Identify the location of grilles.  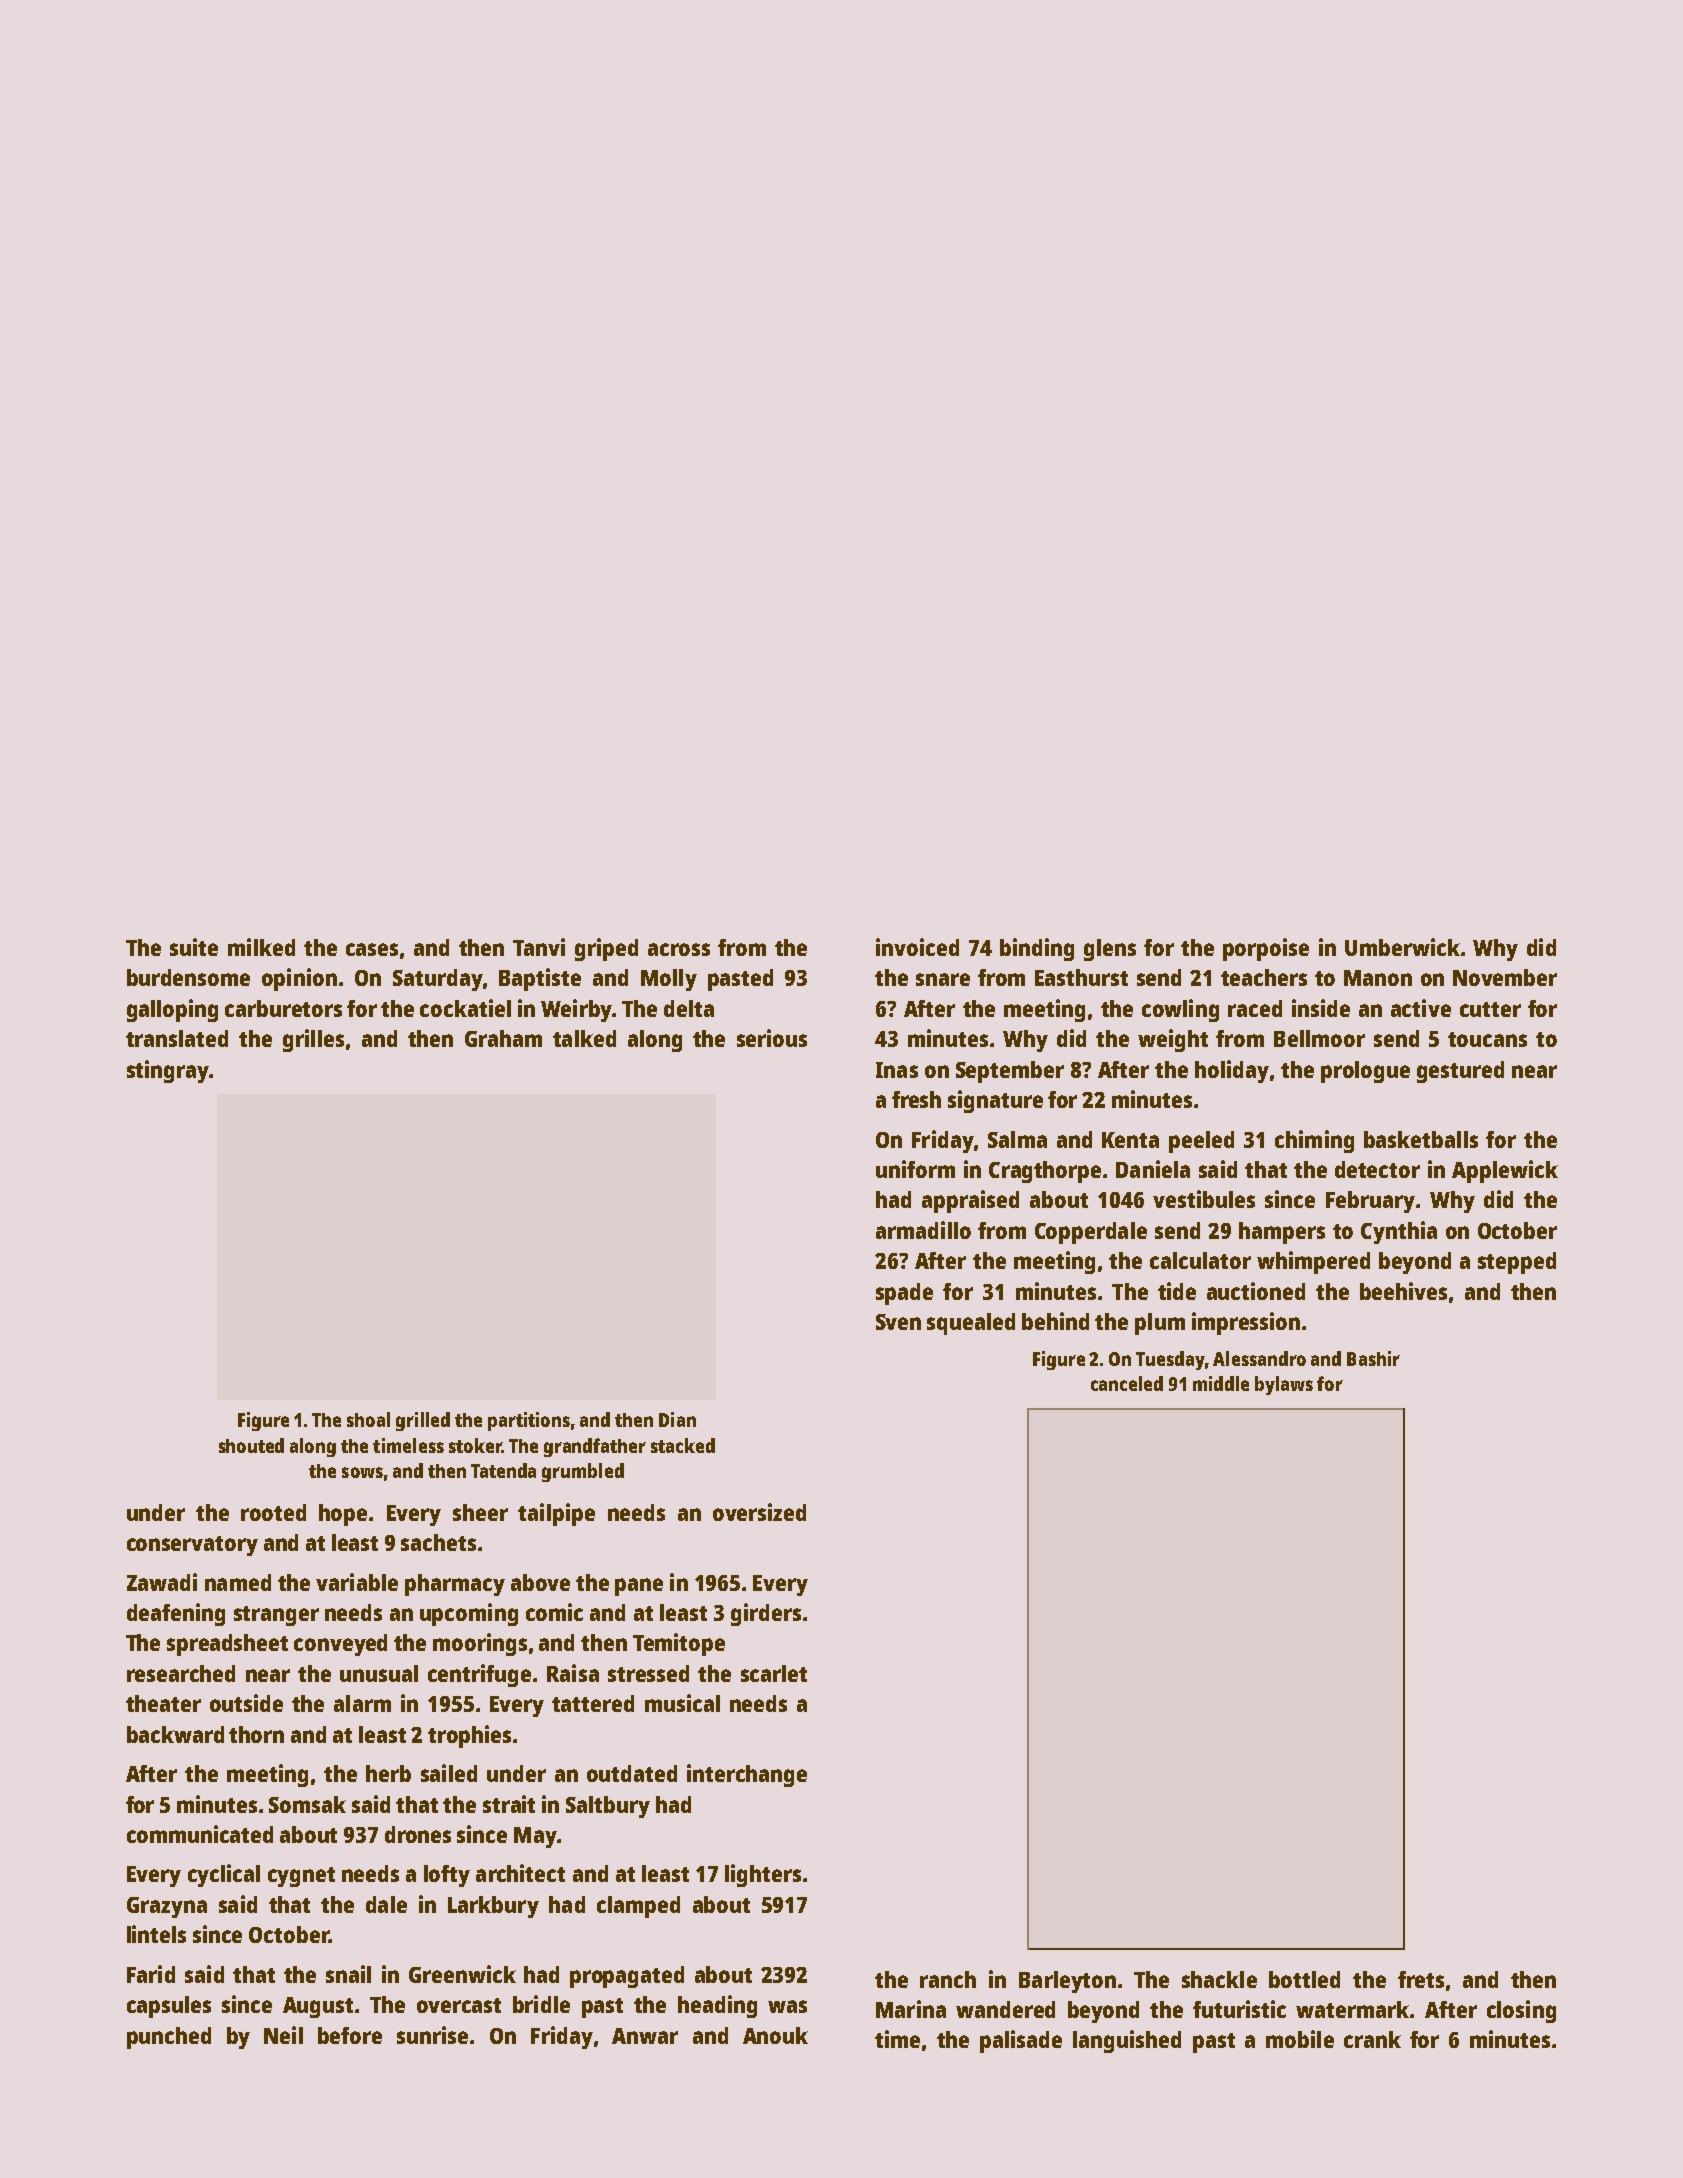
(313, 1040).
